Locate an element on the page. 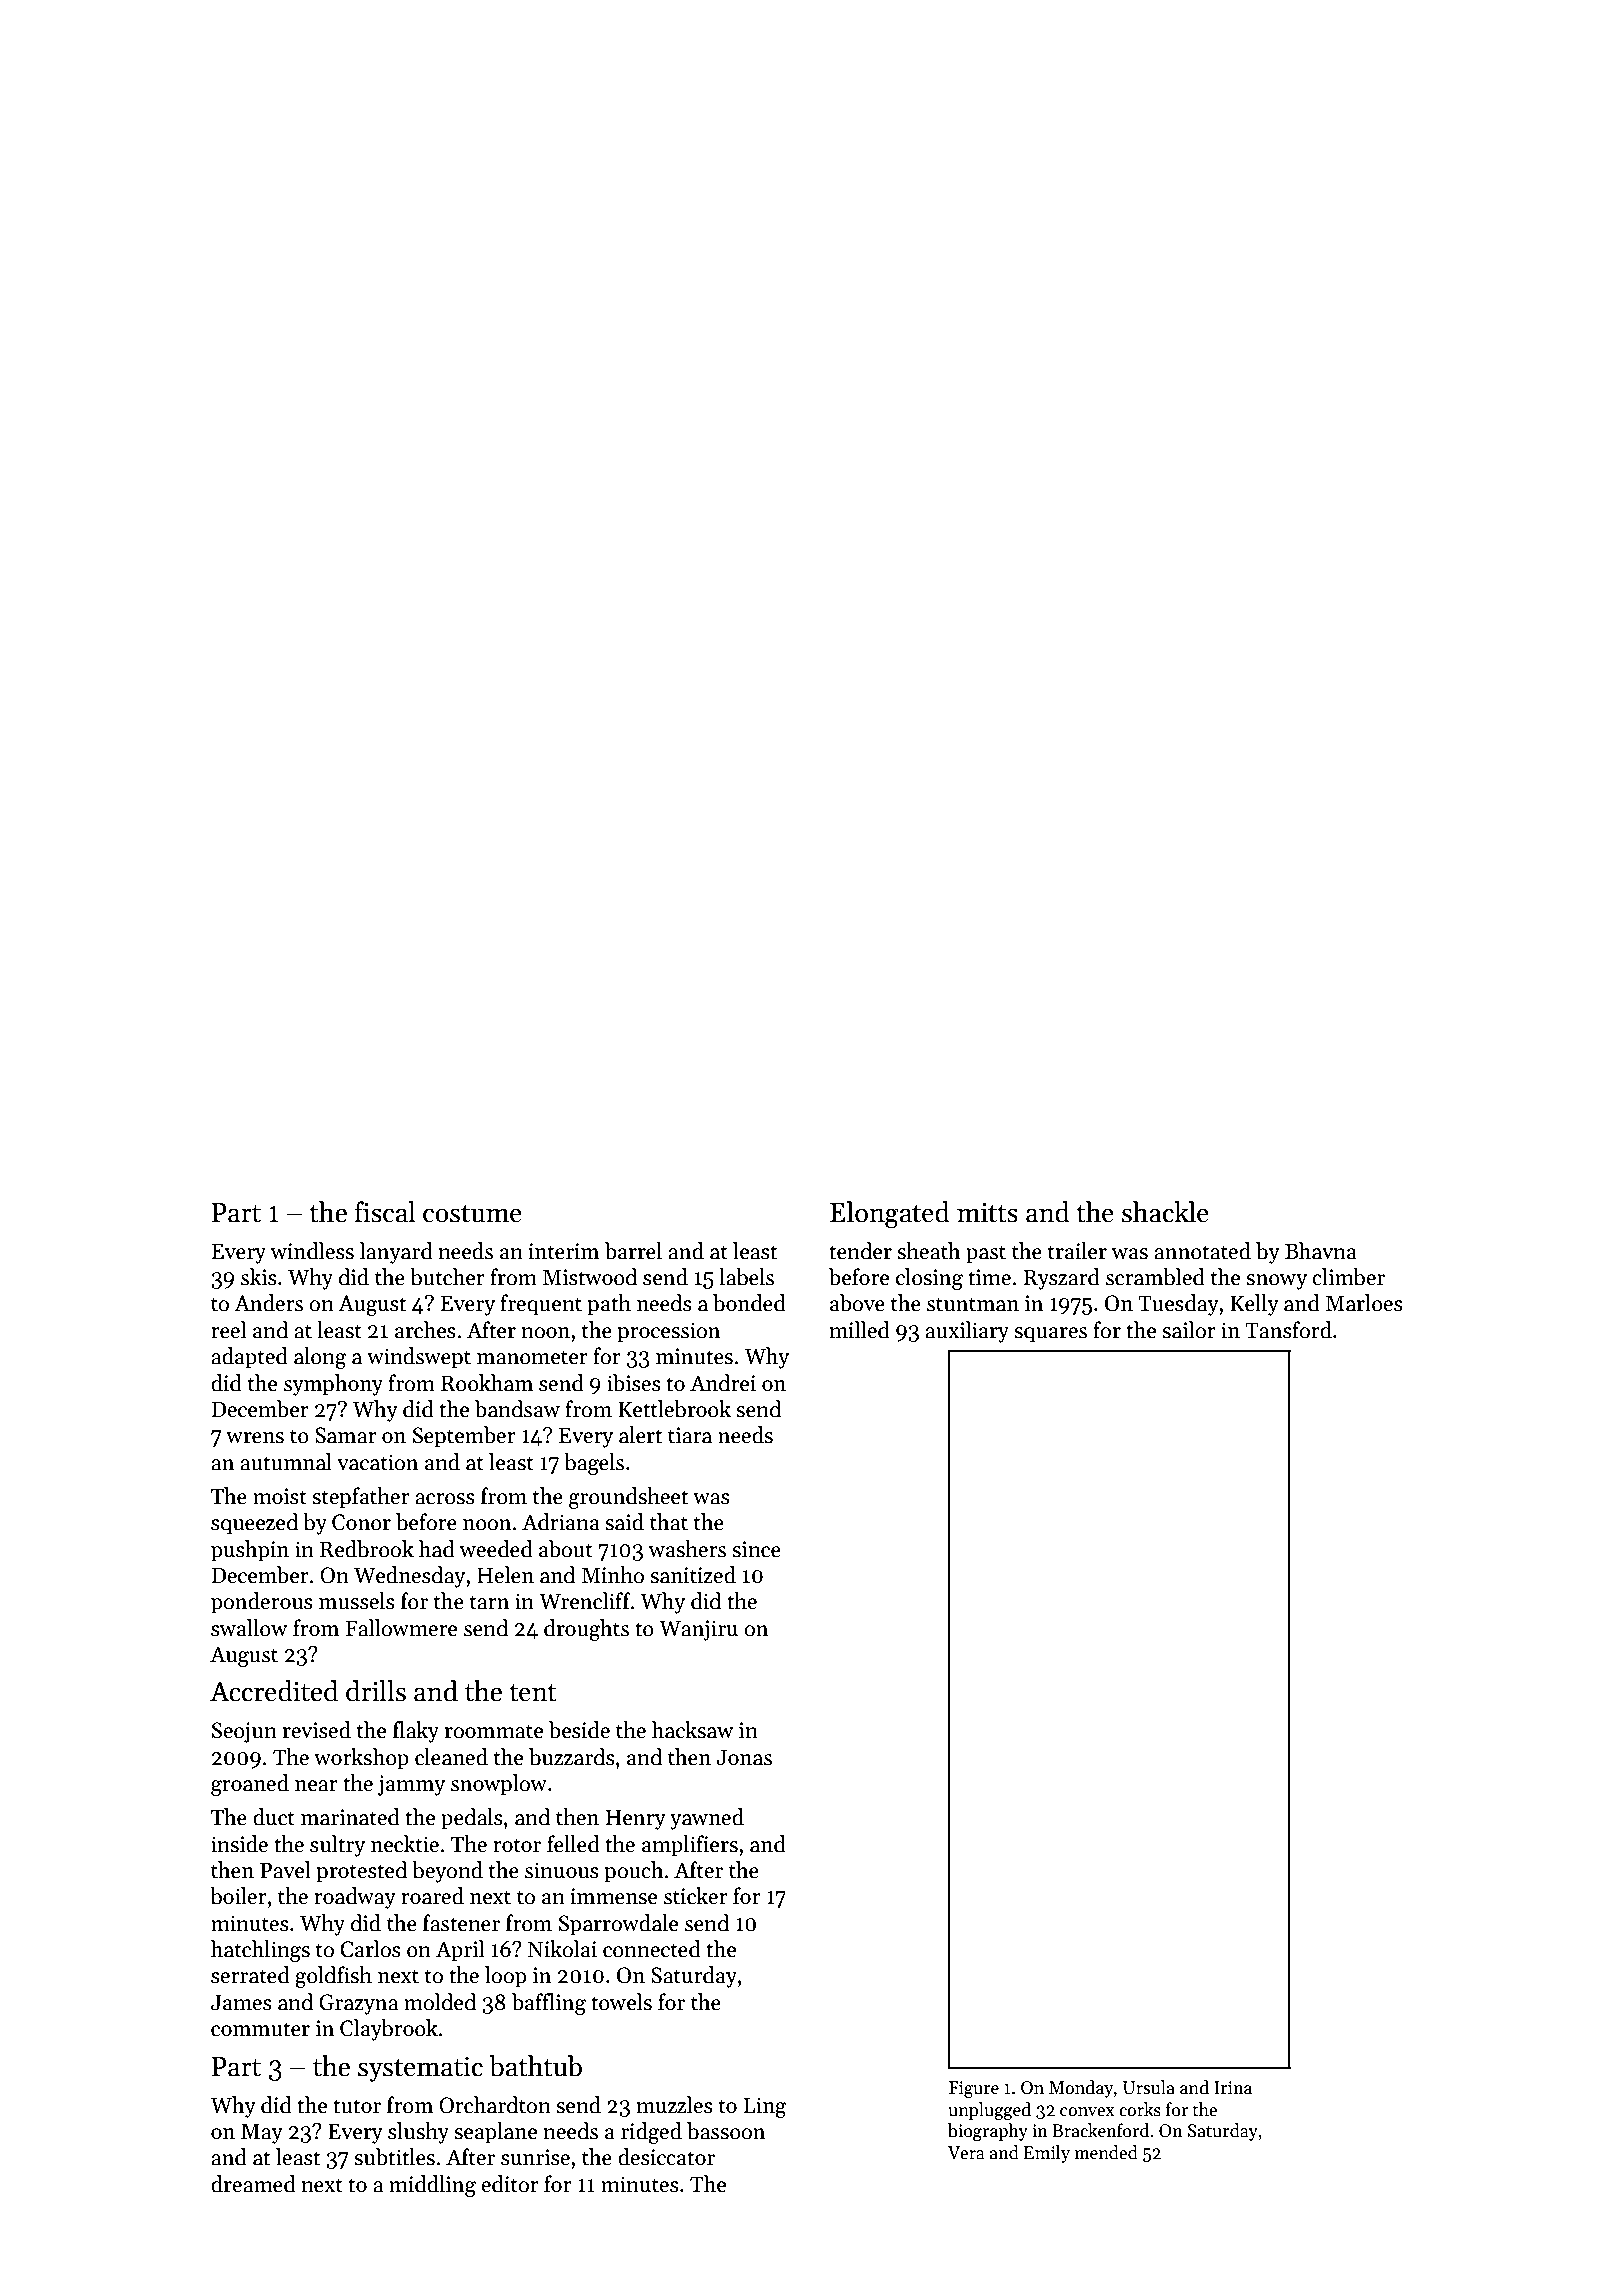 The width and height of the page is (1620, 2292). Kelly is located at coordinates (1254, 1305).
